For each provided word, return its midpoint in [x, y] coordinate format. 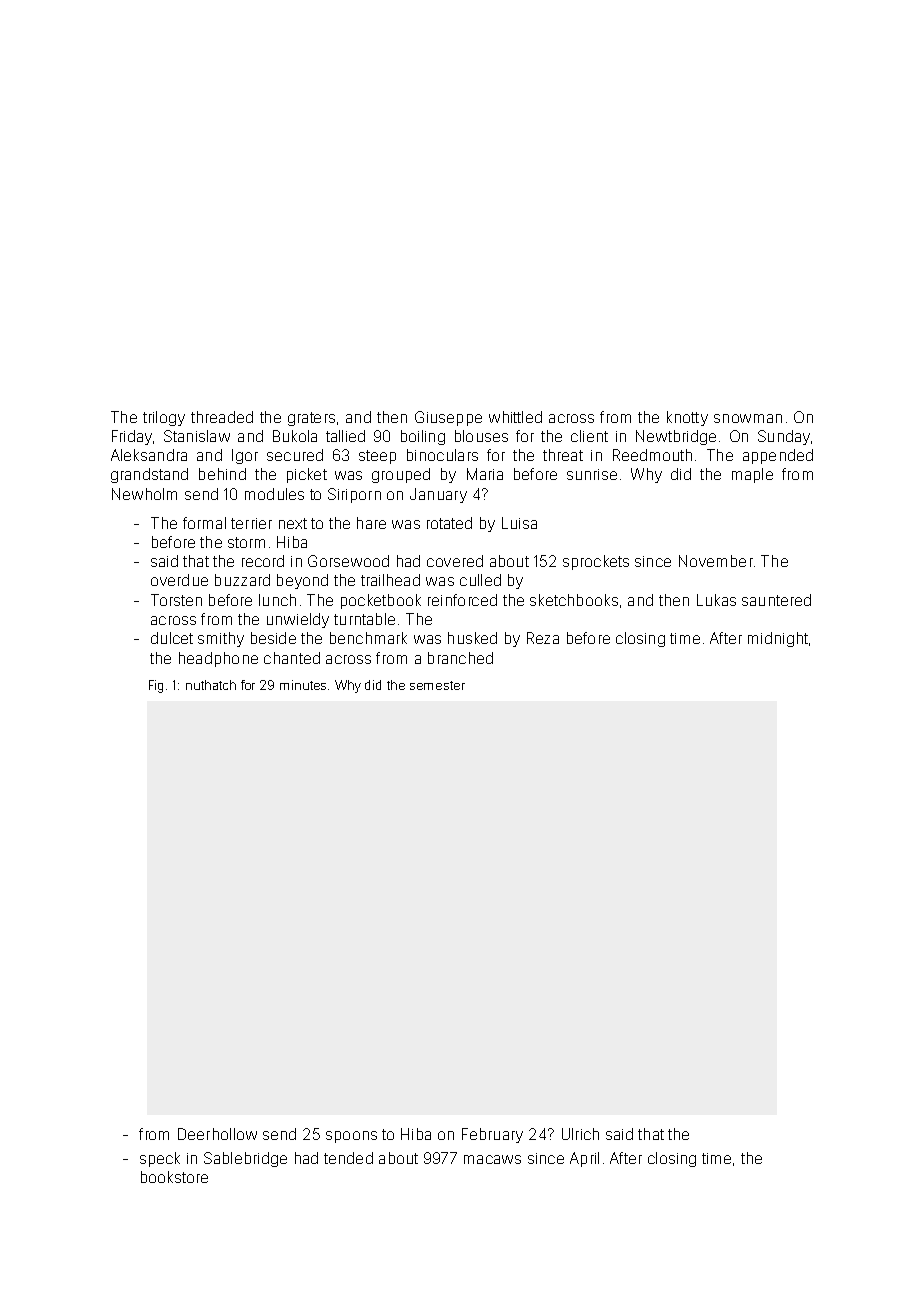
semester [437, 685]
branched [460, 658]
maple [752, 475]
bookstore [174, 1177]
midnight [778, 639]
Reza [543, 638]
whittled [515, 417]
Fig [156, 686]
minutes [303, 685]
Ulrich [580, 1134]
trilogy [164, 418]
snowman [748, 418]
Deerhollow [217, 1134]
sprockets [596, 562]
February [492, 1135]
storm [246, 542]
